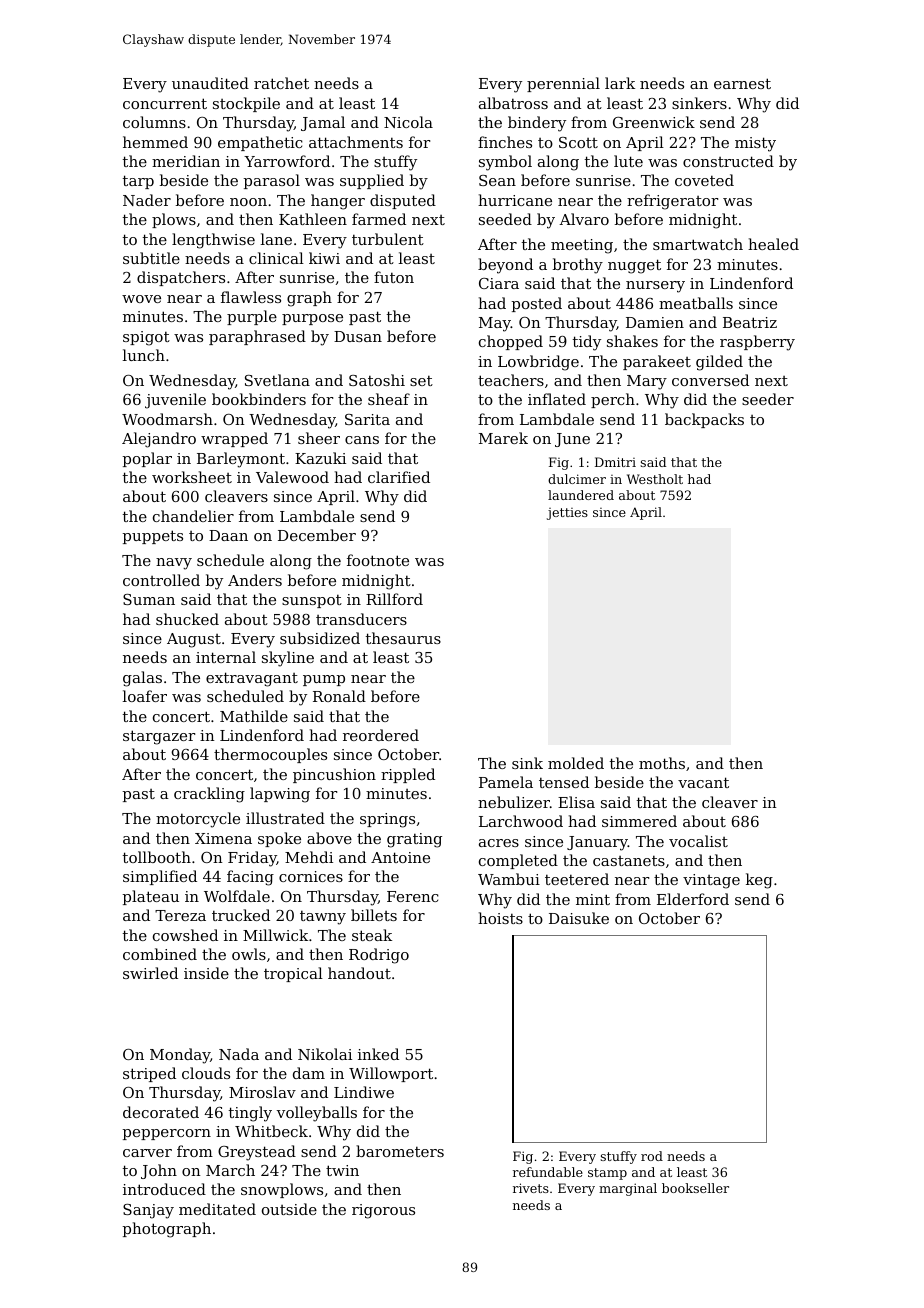  What do you see at coordinates (187, 619) in the page?
I see `shucked` at bounding box center [187, 619].
